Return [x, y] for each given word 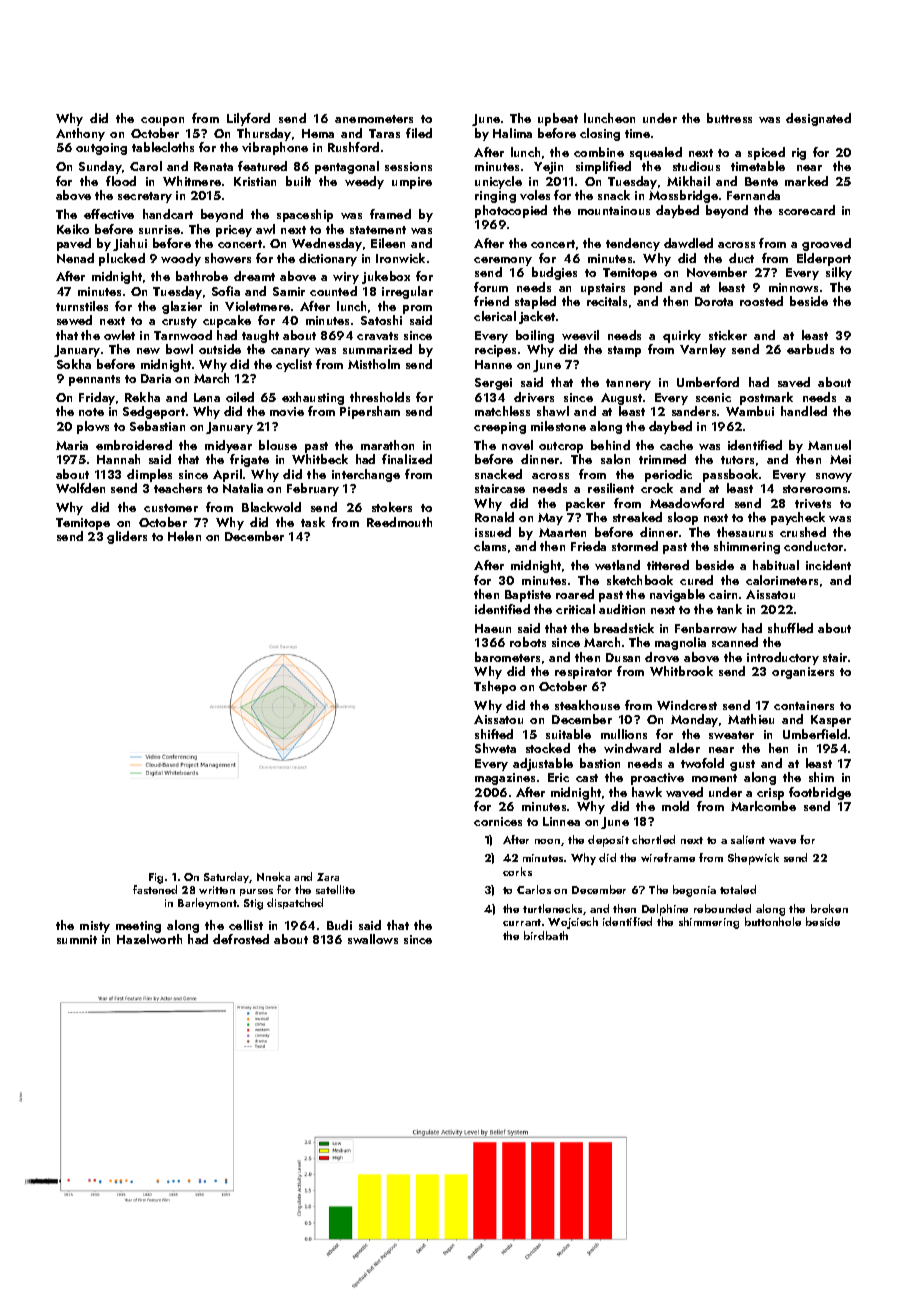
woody [181, 259]
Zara [328, 877]
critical [575, 609]
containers [804, 705]
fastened [155, 889]
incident [828, 565]
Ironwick [400, 258]
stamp [624, 351]
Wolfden [80, 488]
